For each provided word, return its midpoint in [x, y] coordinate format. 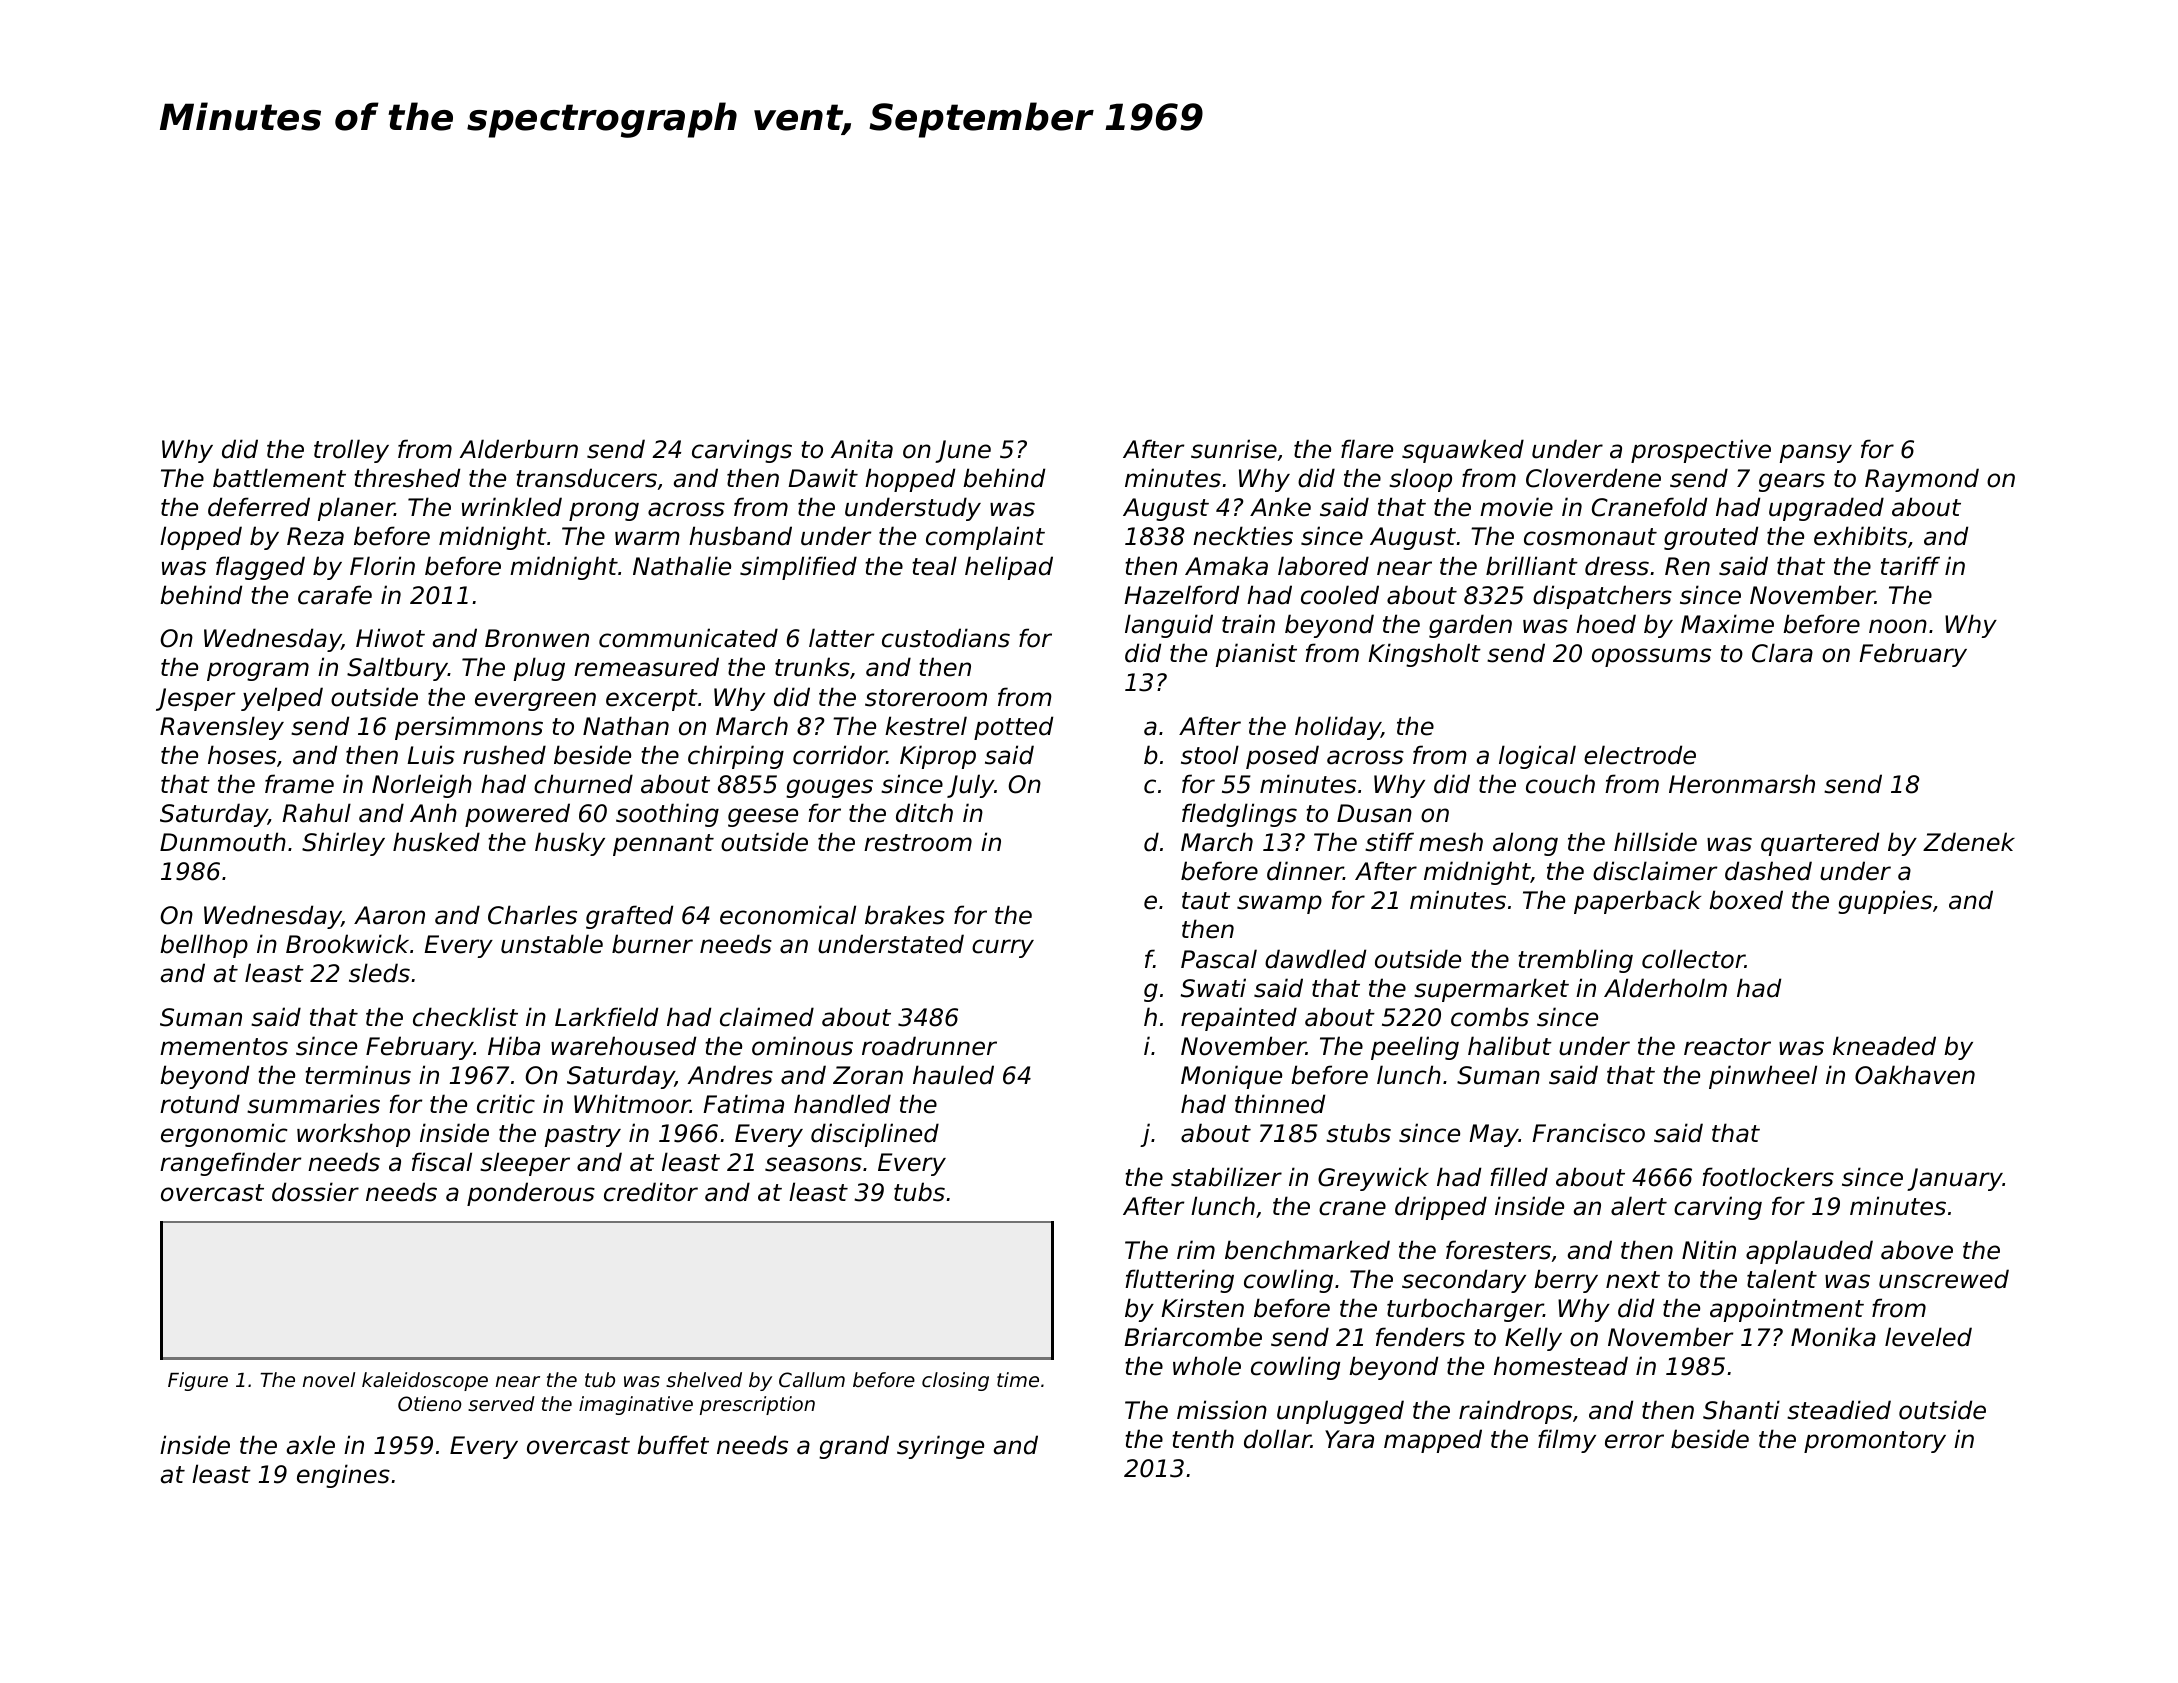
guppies [1885, 902]
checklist [465, 1017]
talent [1782, 1279]
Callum [812, 1379]
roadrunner [929, 1046]
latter [841, 638]
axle [311, 1445]
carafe [335, 595]
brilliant [1532, 566]
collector [1693, 959]
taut [1206, 901]
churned [583, 784]
